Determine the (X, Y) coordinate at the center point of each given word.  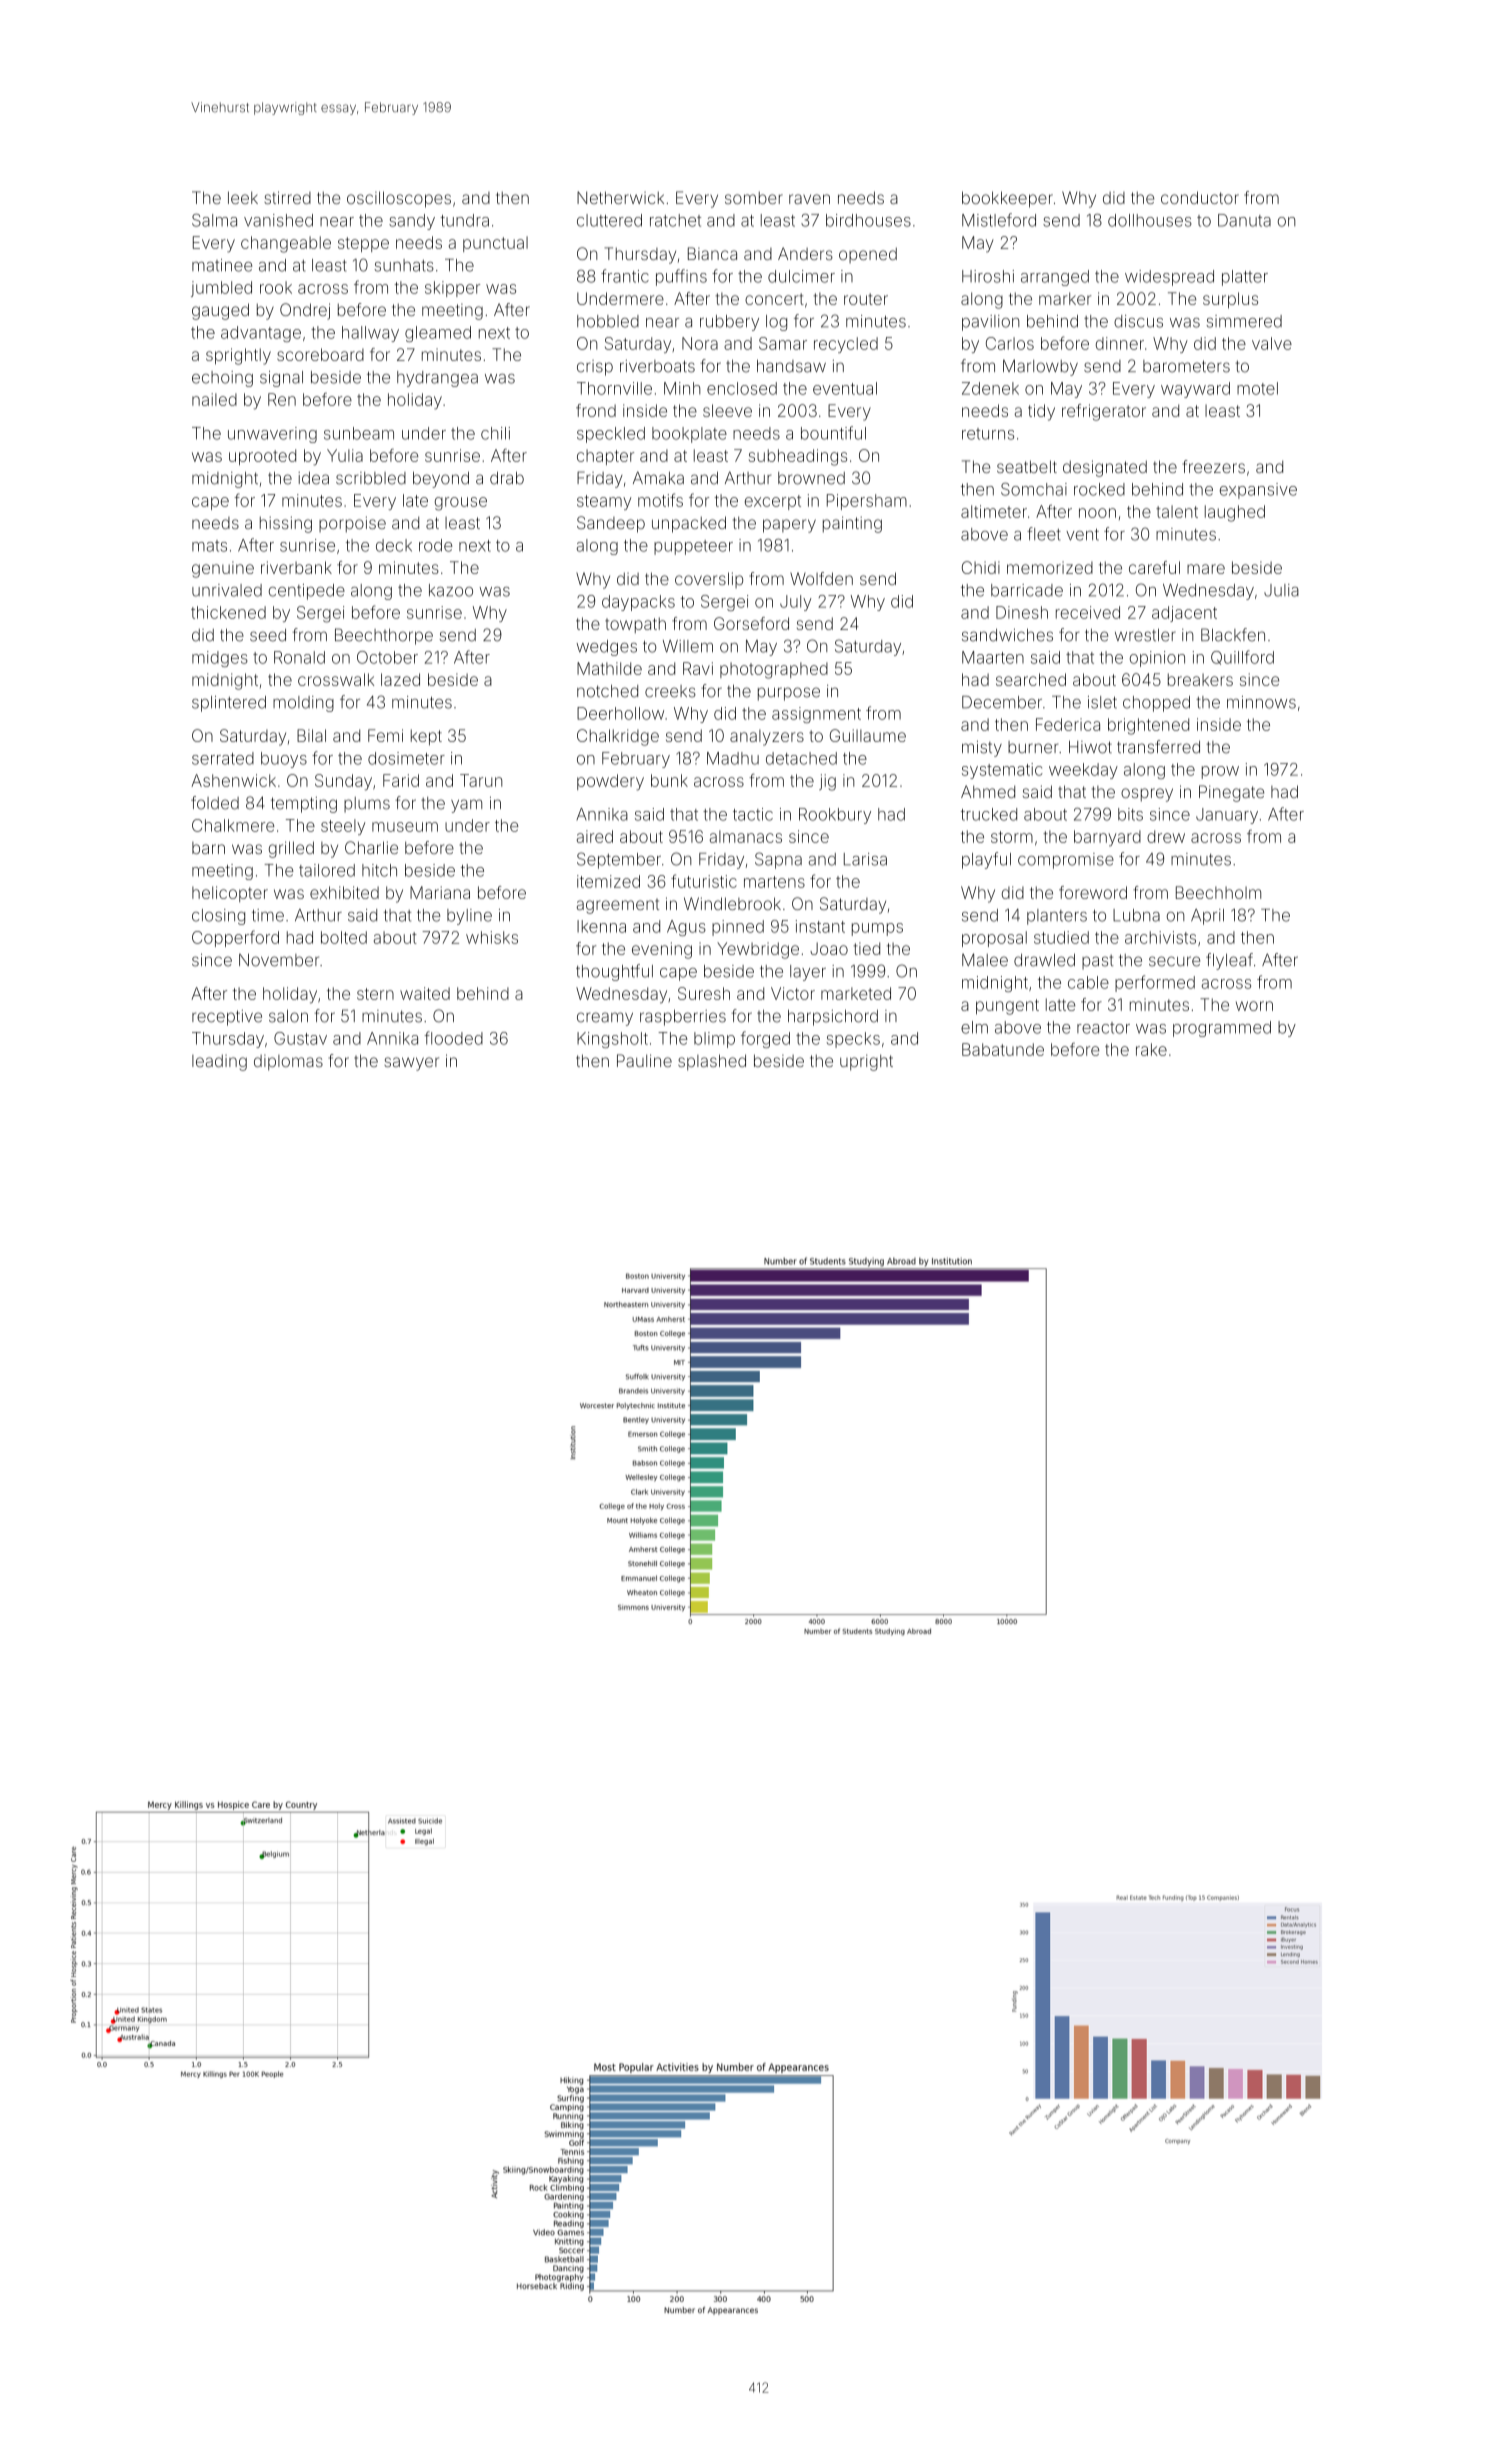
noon (1097, 513)
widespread (1169, 278)
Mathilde (609, 668)
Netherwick (620, 197)
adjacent (1184, 614)
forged (765, 1039)
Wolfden (821, 578)
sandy (412, 222)
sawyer (411, 1064)
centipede (307, 592)
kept (426, 737)
